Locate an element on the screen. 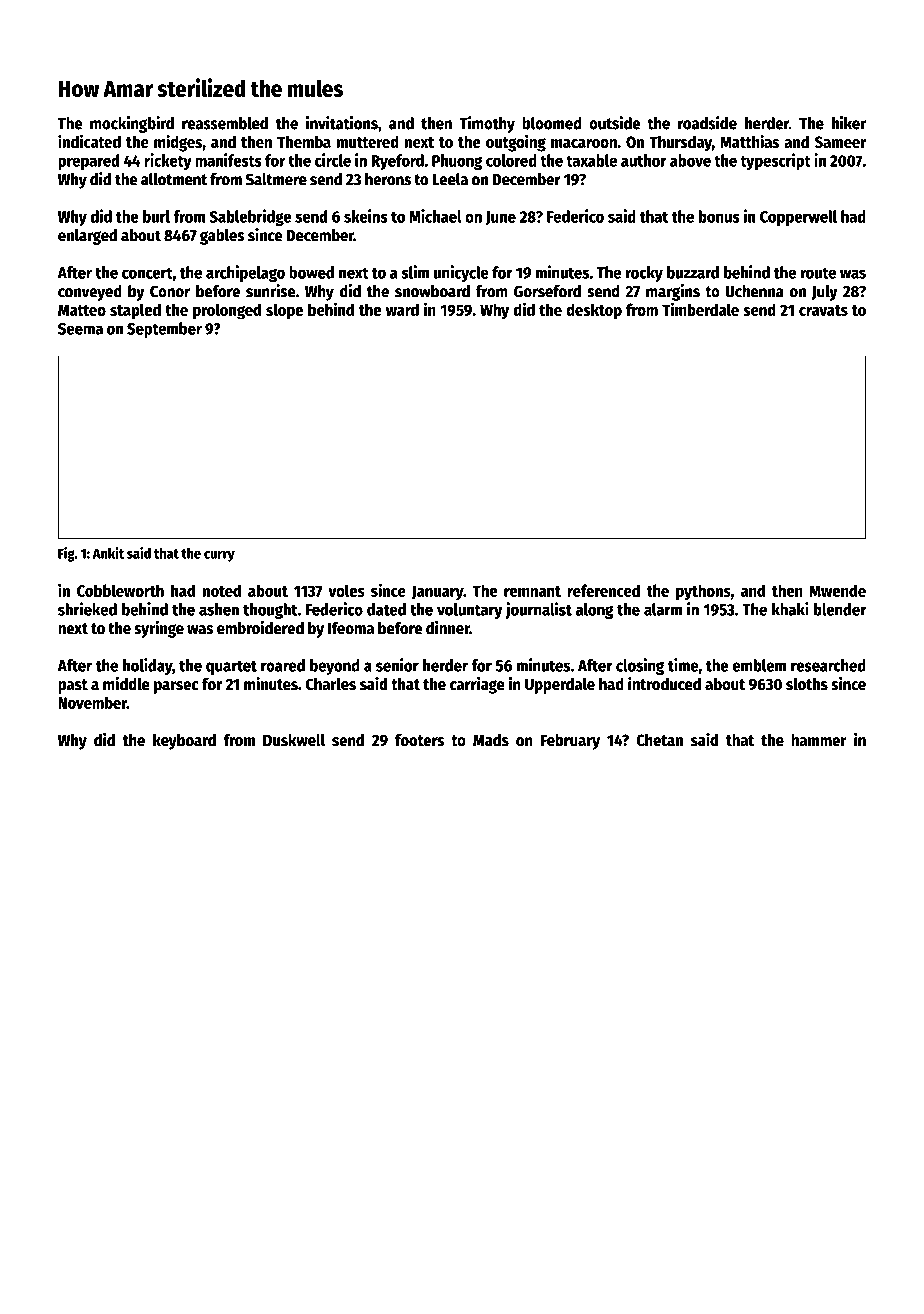 Image resolution: width=924 pixels, height=1314 pixels. January is located at coordinates (437, 593).
